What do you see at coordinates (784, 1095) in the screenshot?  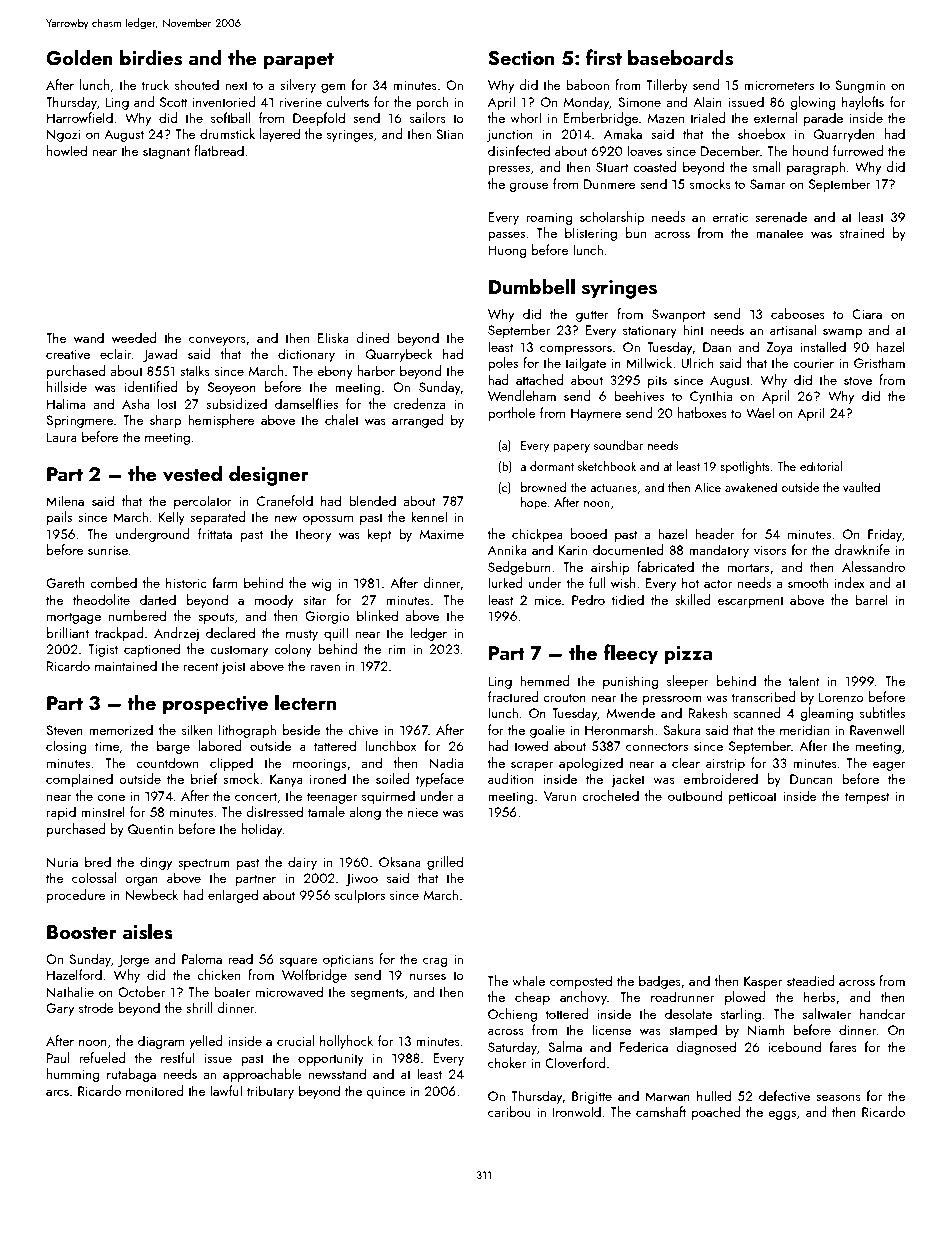 I see `defective` at bounding box center [784, 1095].
